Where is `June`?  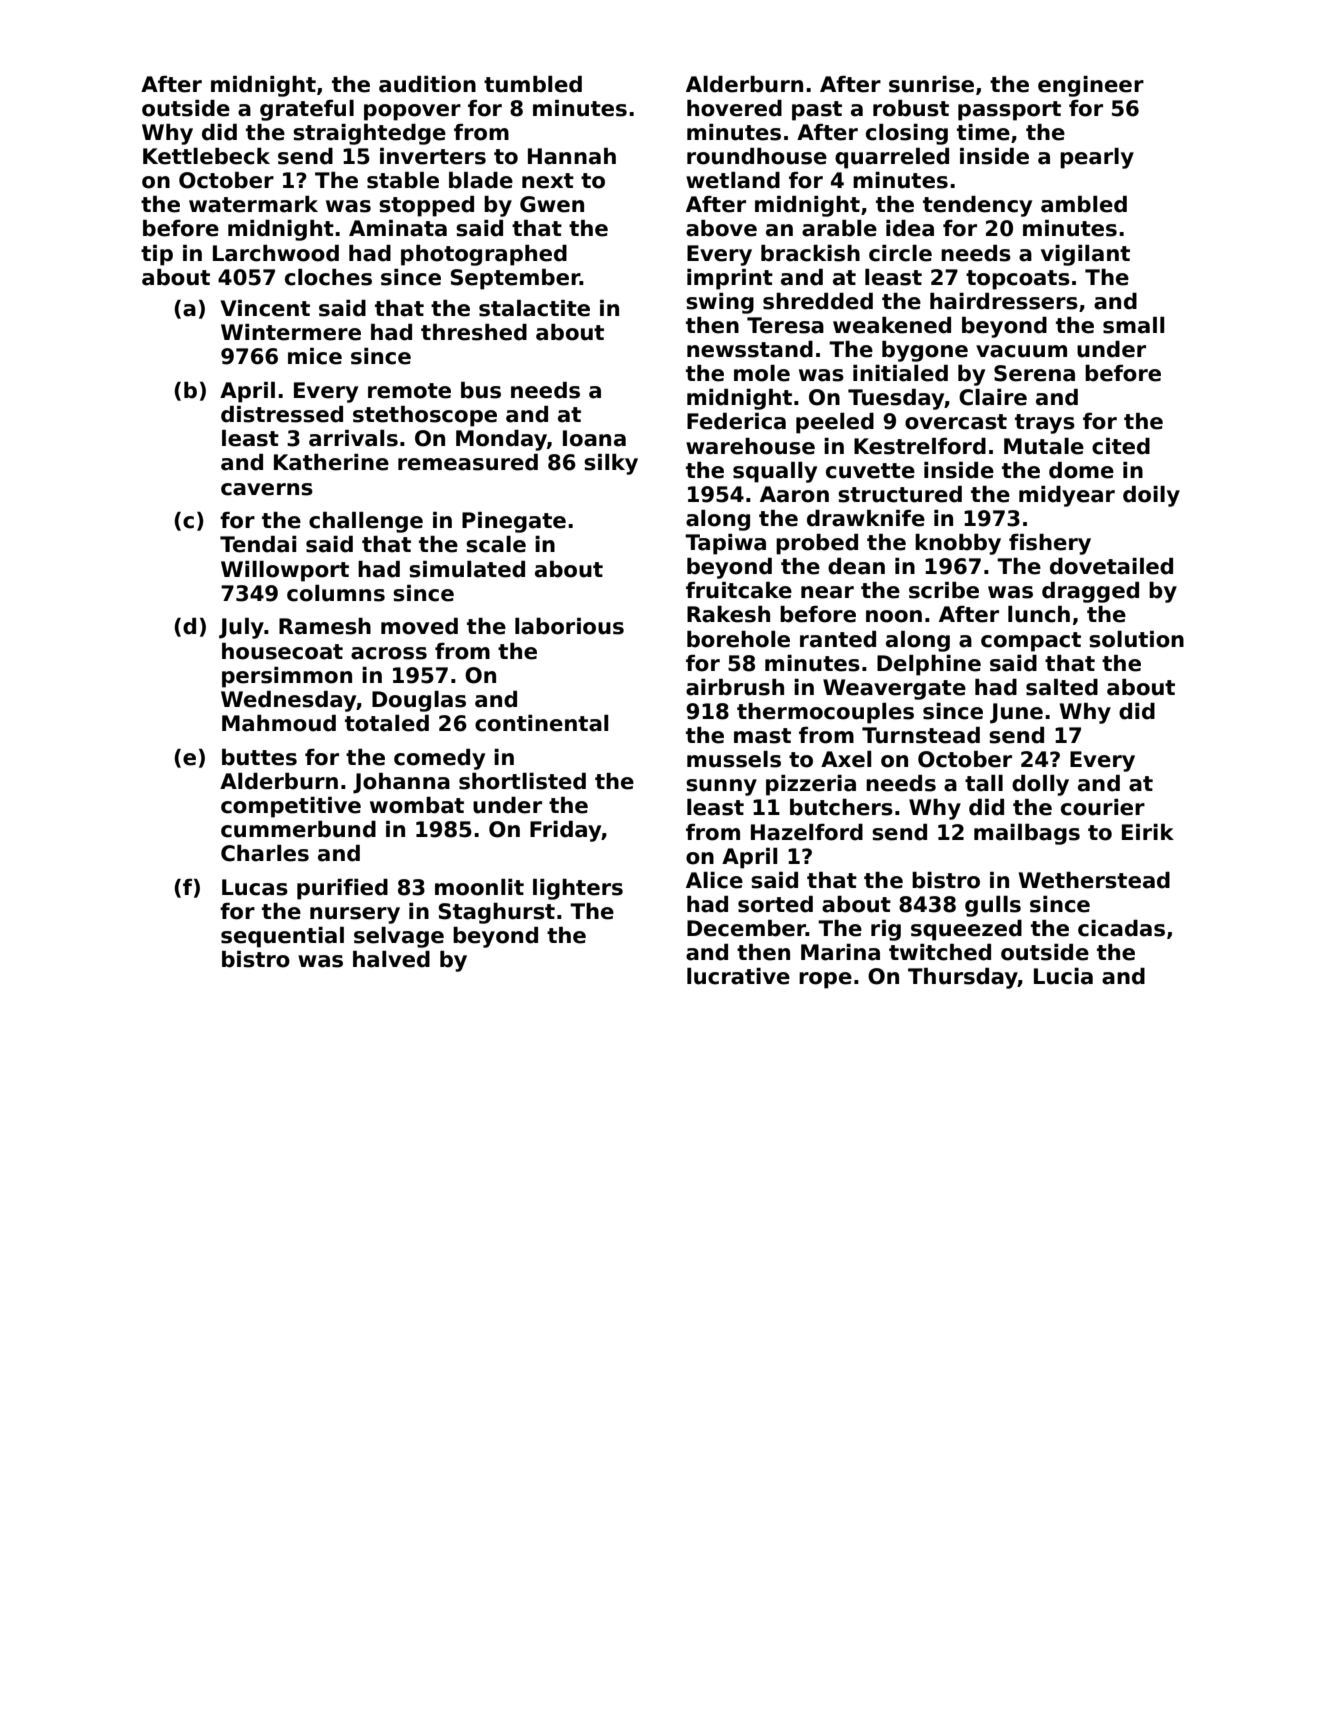 June is located at coordinates (1016, 713).
